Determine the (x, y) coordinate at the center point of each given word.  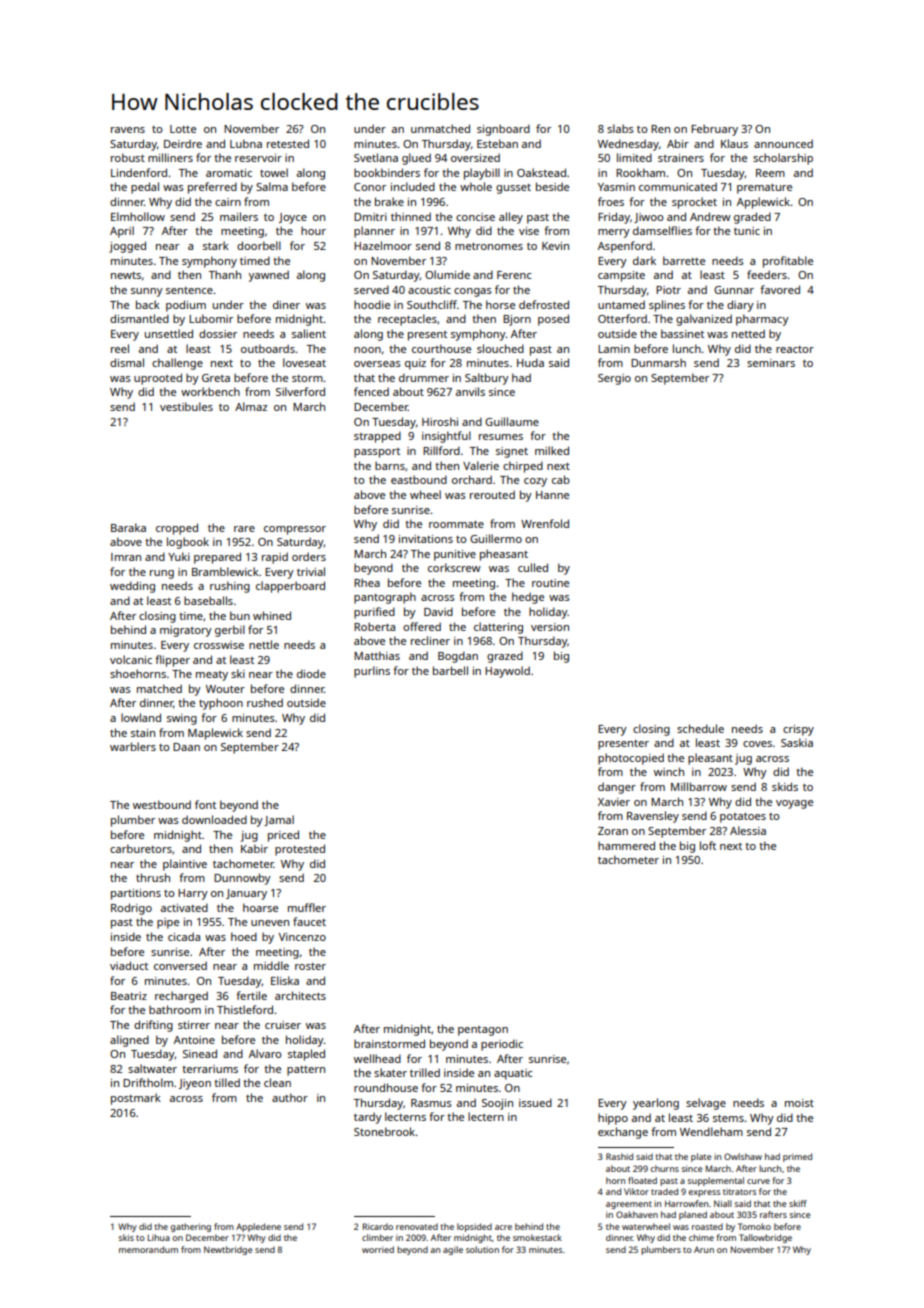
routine (550, 583)
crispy (798, 730)
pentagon (483, 1031)
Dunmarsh (658, 362)
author (290, 1097)
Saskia (797, 742)
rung (162, 574)
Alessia (748, 830)
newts (126, 275)
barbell (450, 670)
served (371, 289)
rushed (265, 702)
